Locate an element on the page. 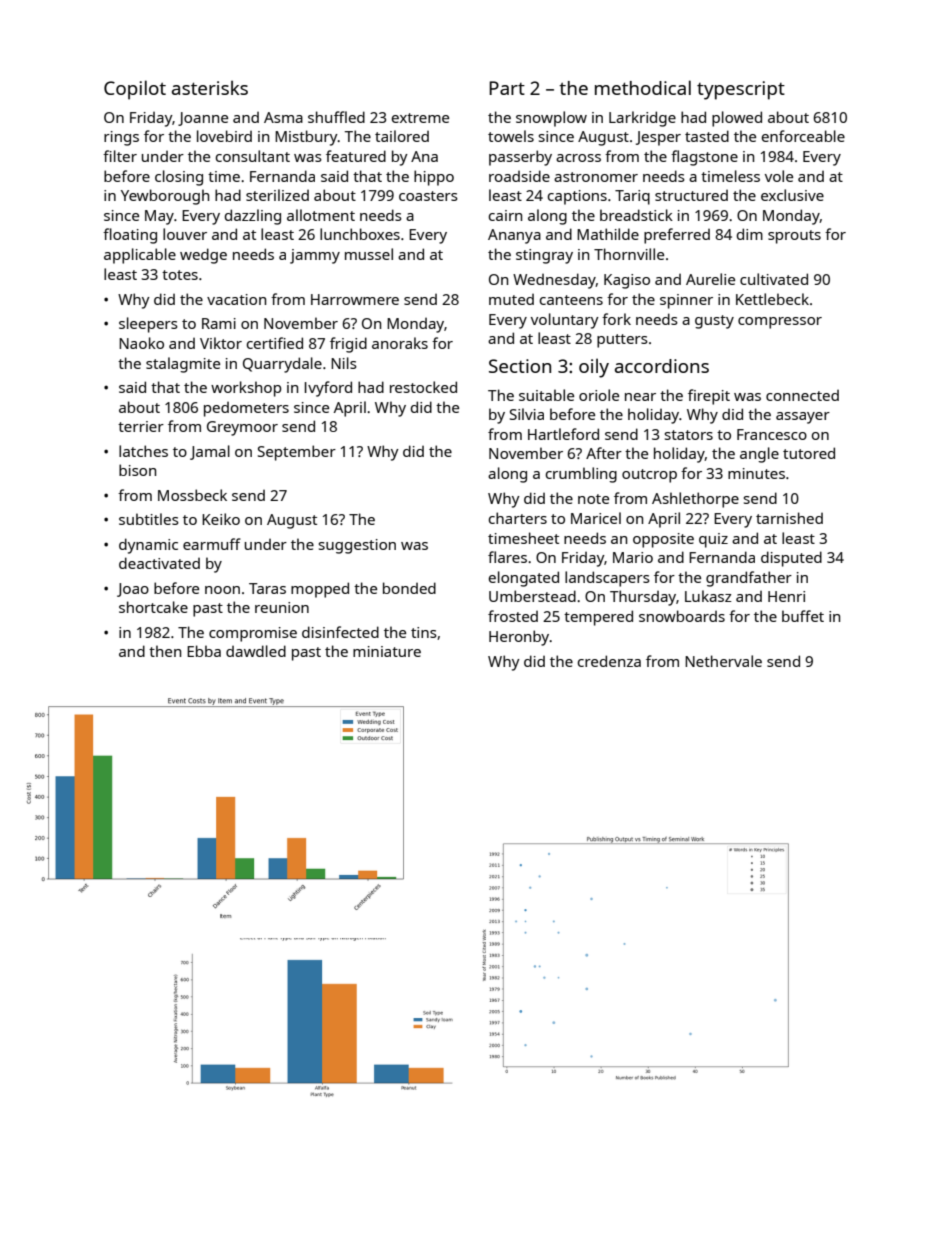 Image resolution: width=952 pixels, height=1233 pixels. vacation is located at coordinates (236, 299).
